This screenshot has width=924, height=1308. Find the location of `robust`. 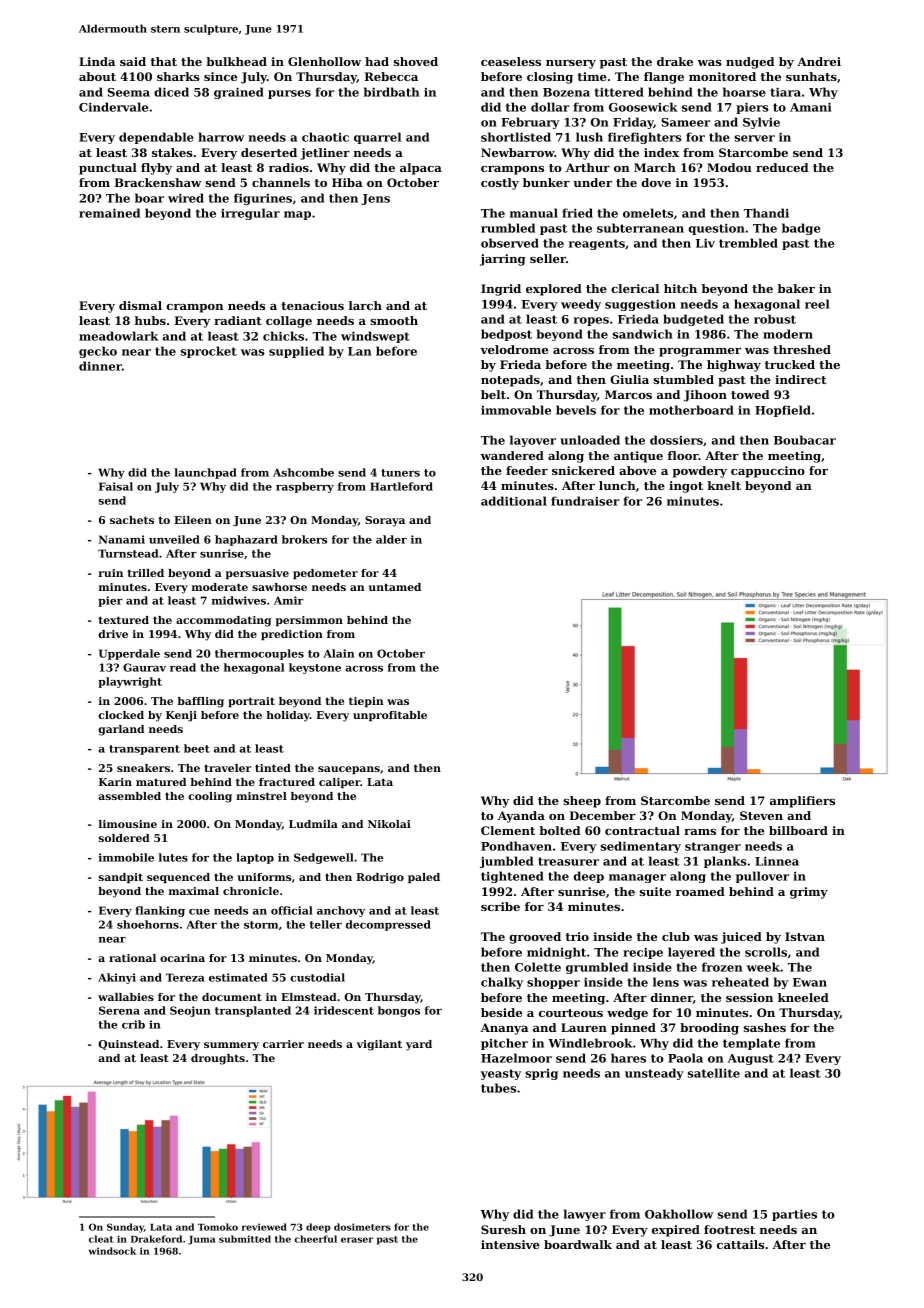

robust is located at coordinates (775, 319).
